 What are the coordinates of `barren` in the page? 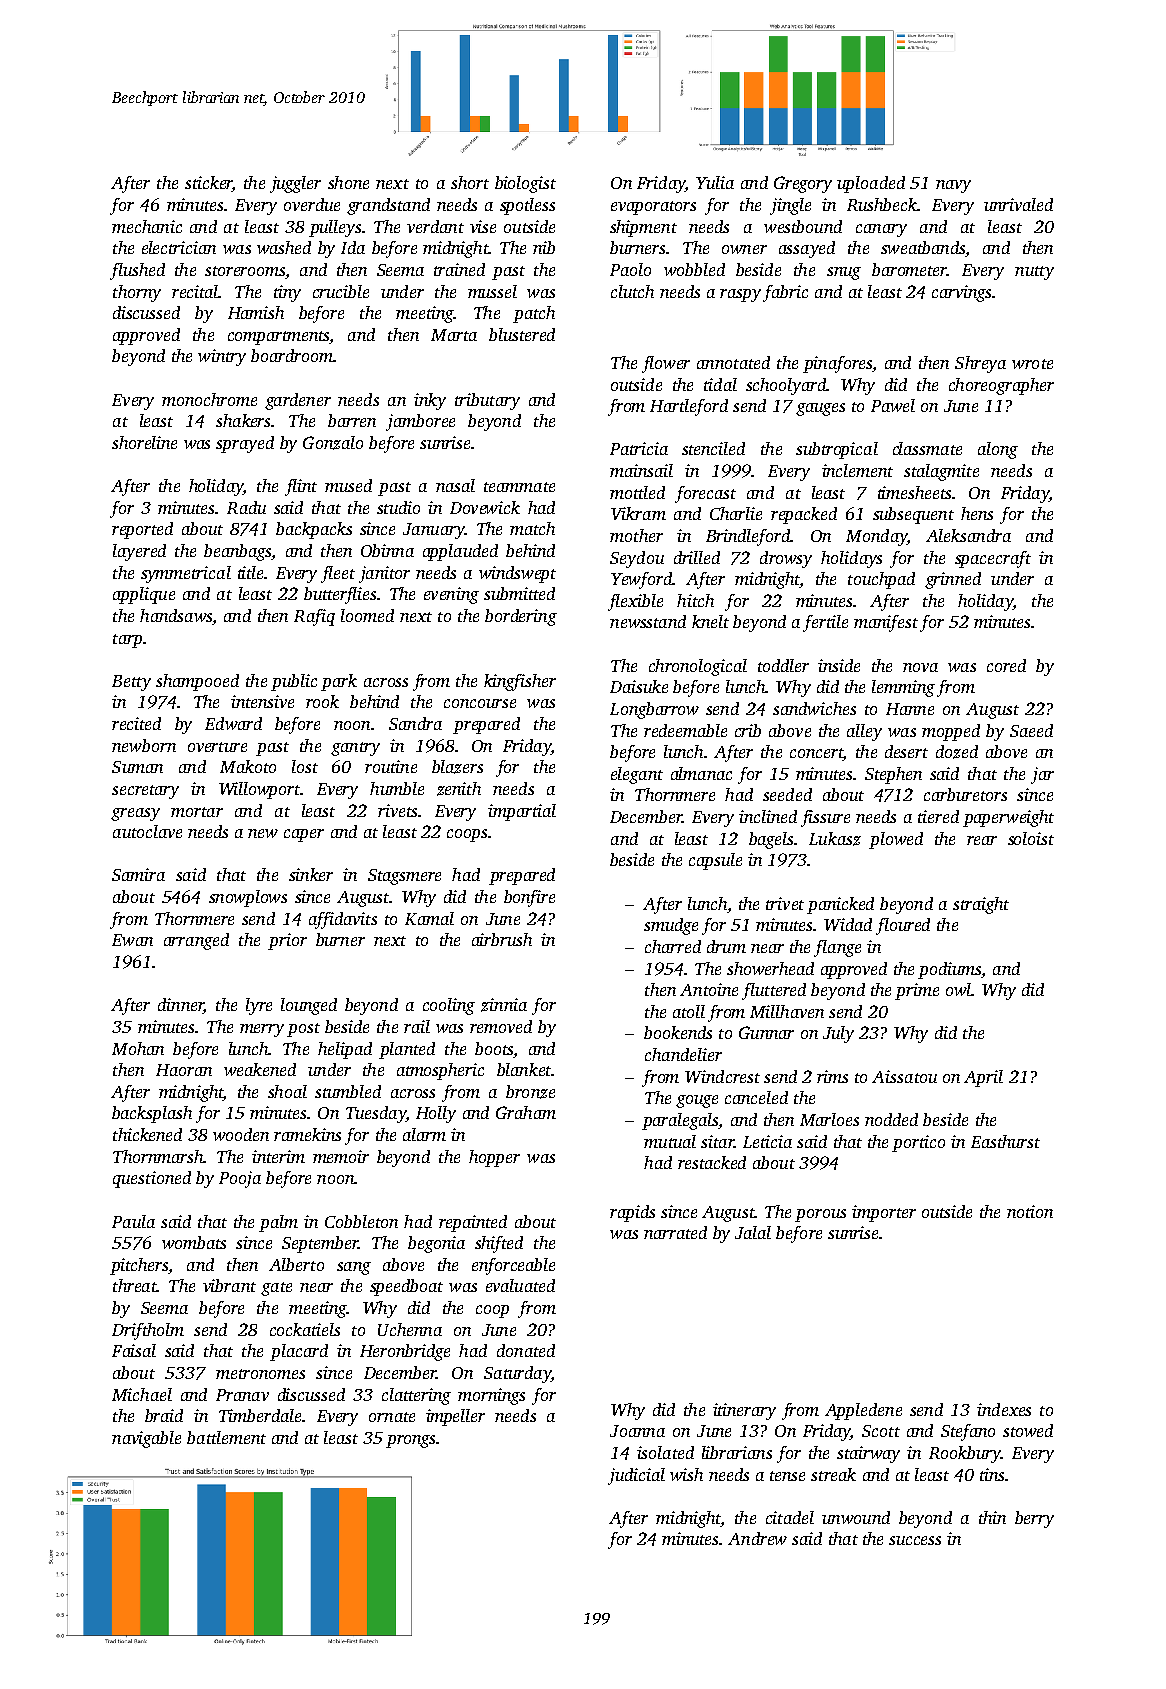 It's located at (352, 420).
